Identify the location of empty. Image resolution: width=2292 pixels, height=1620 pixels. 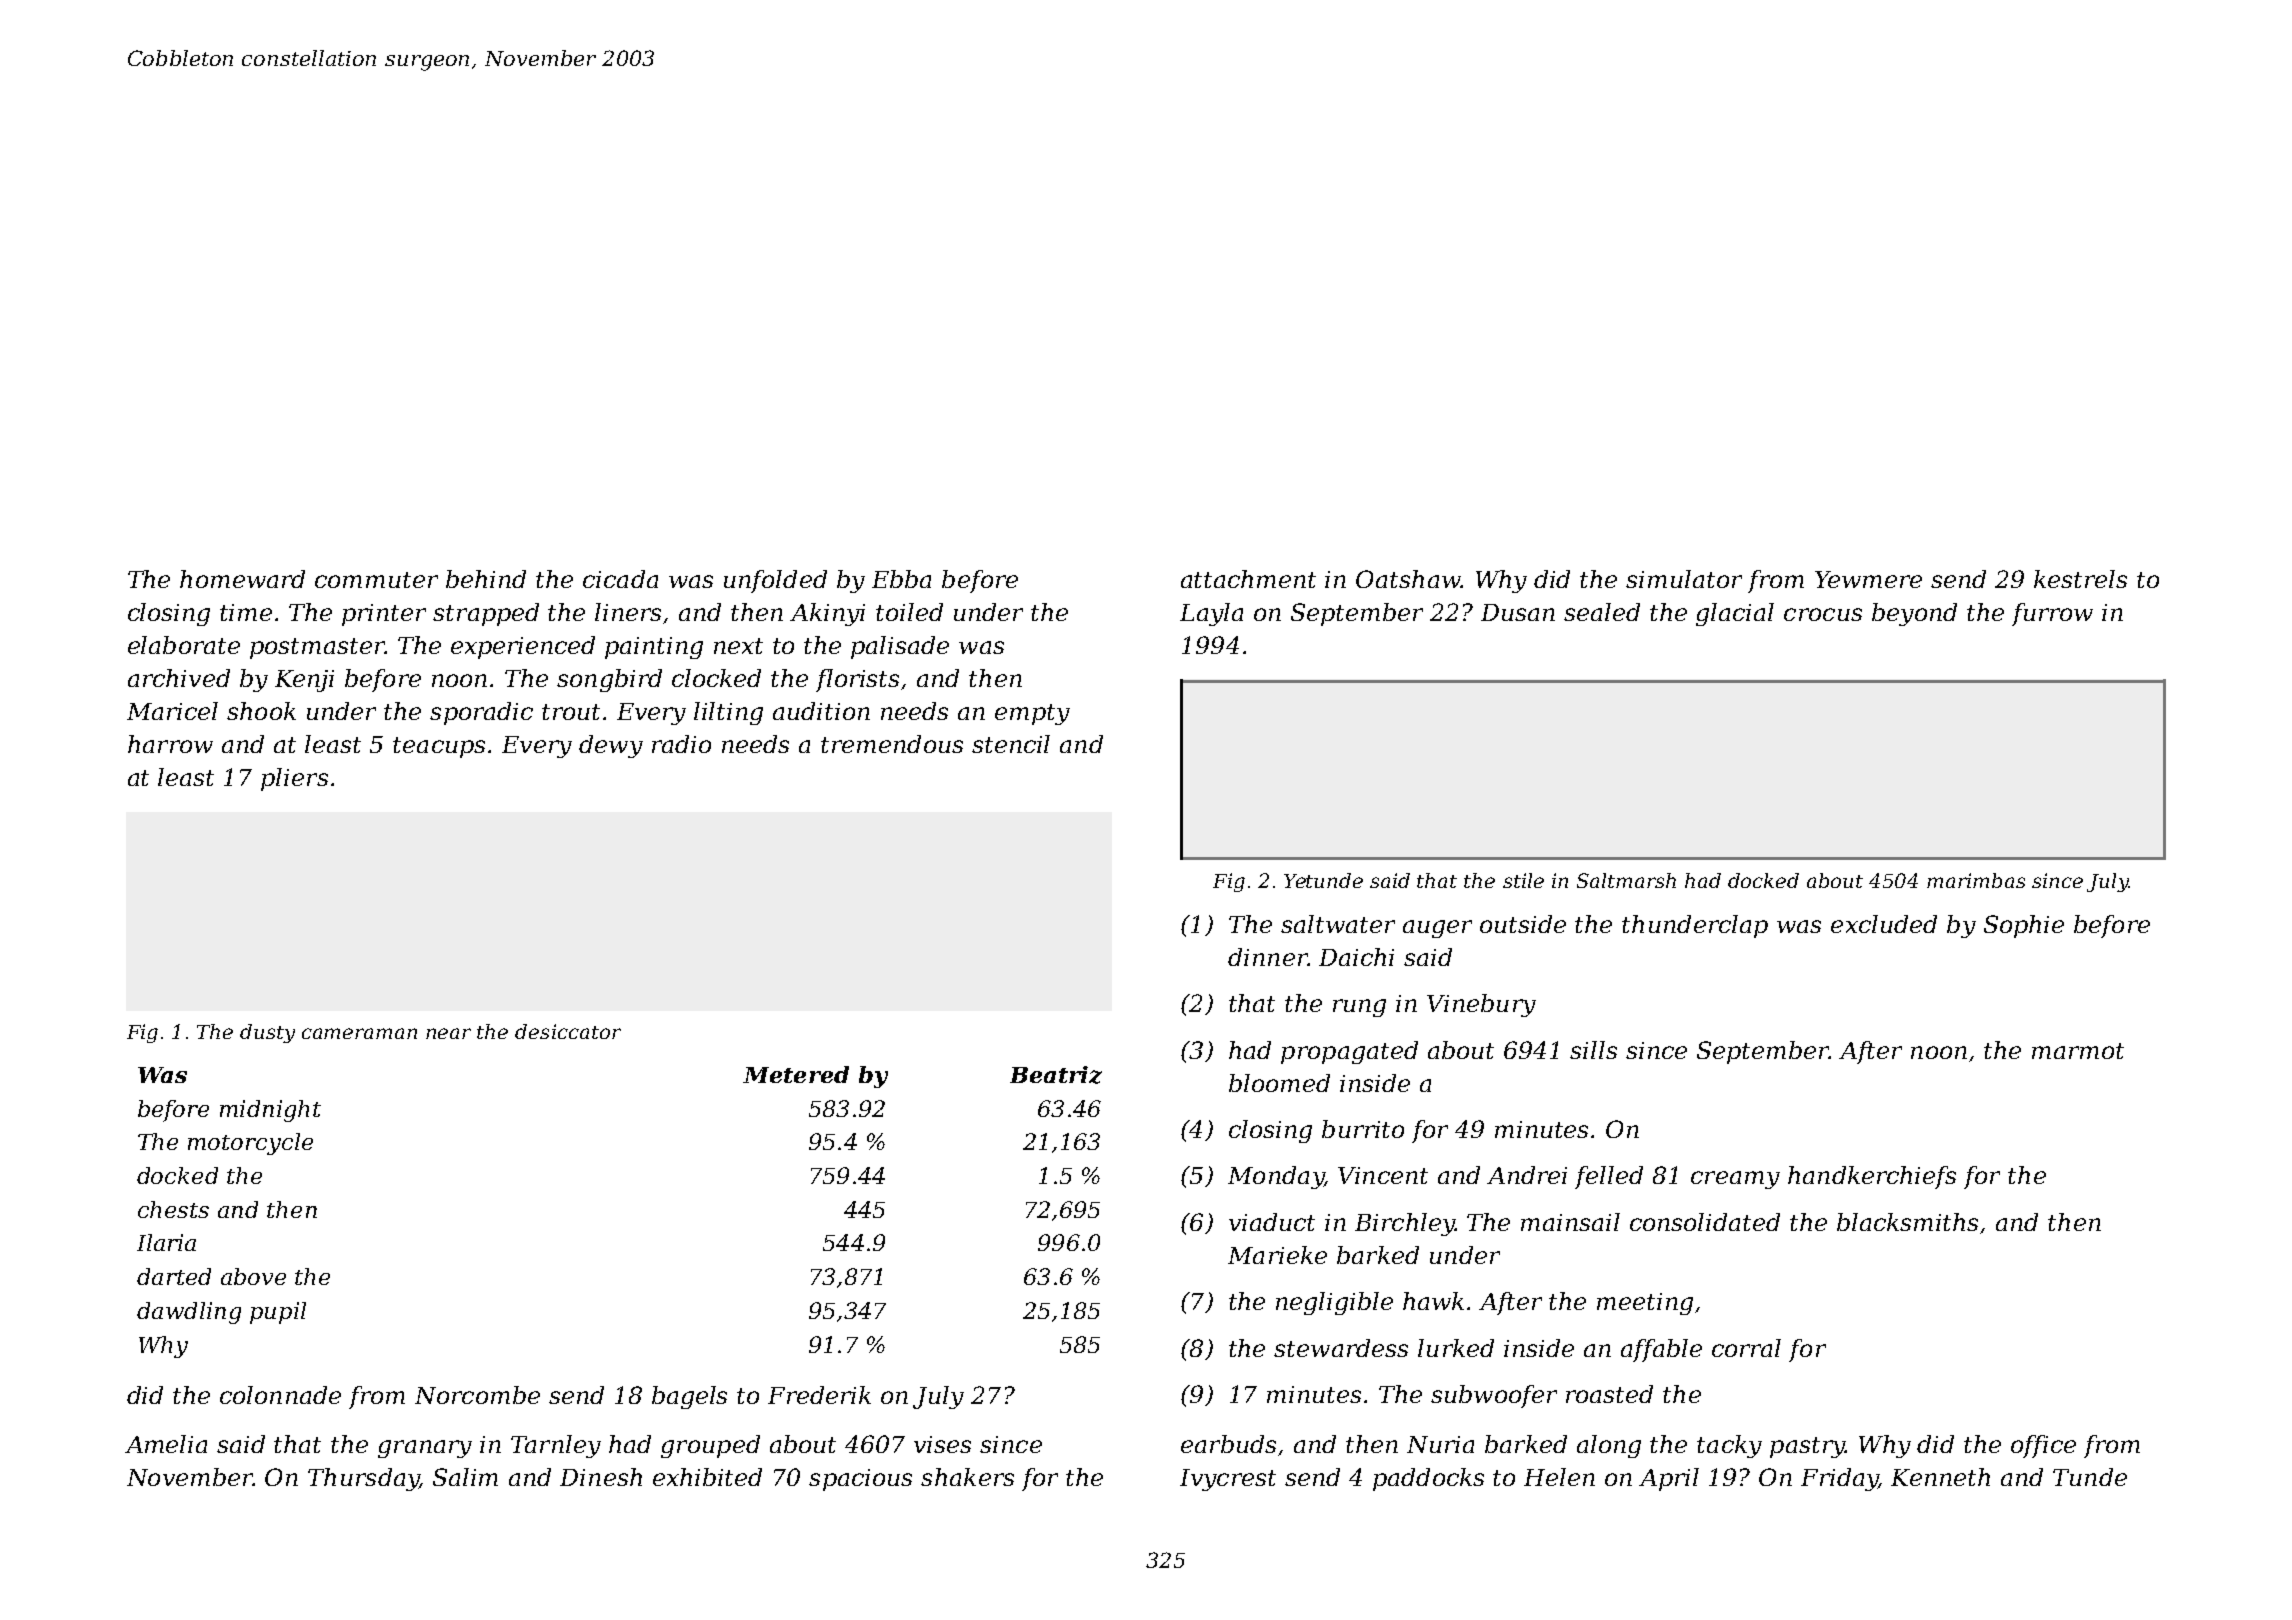
(1032, 714).
